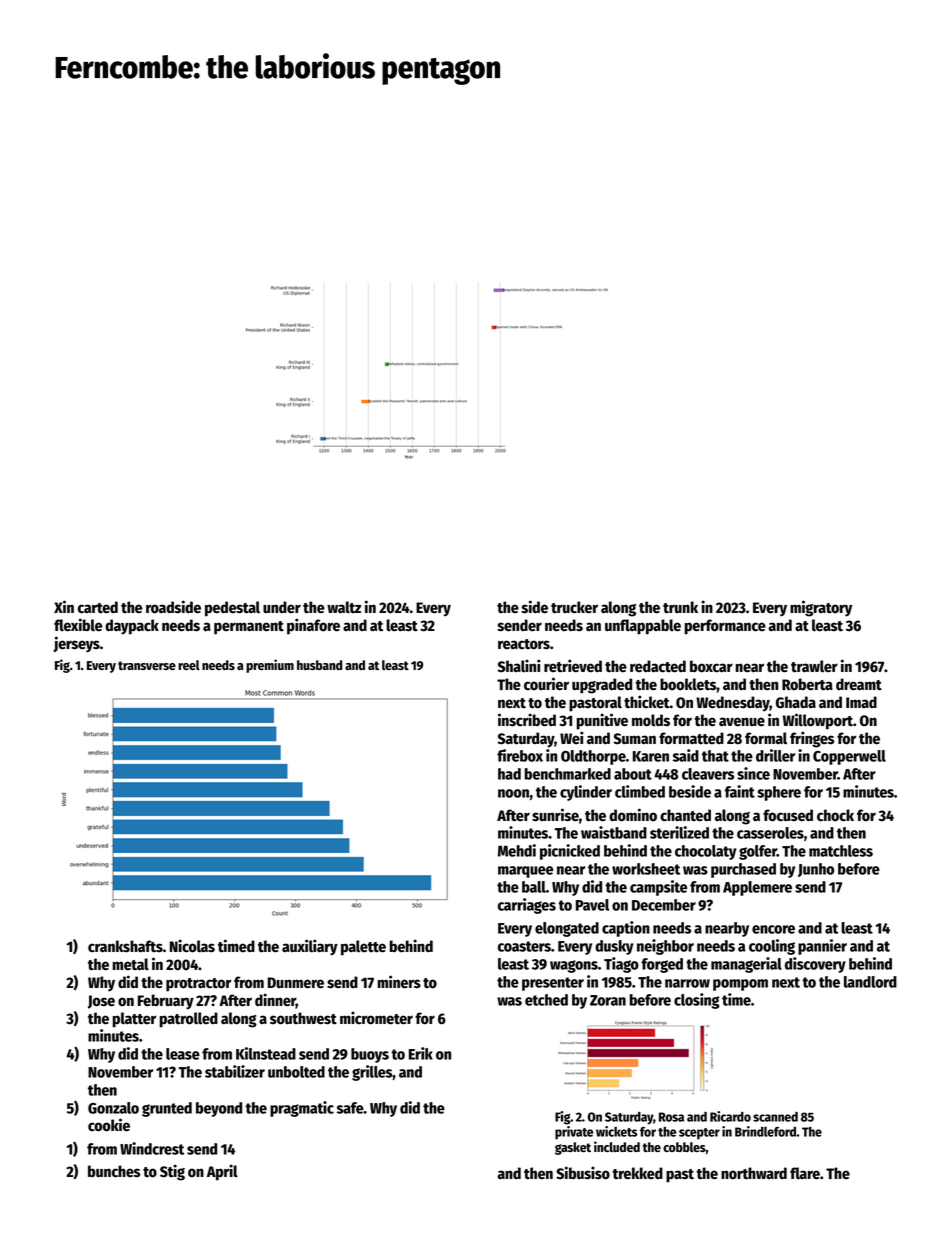  Describe the element at coordinates (608, 1000) in the image. I see `Zoran` at that location.
